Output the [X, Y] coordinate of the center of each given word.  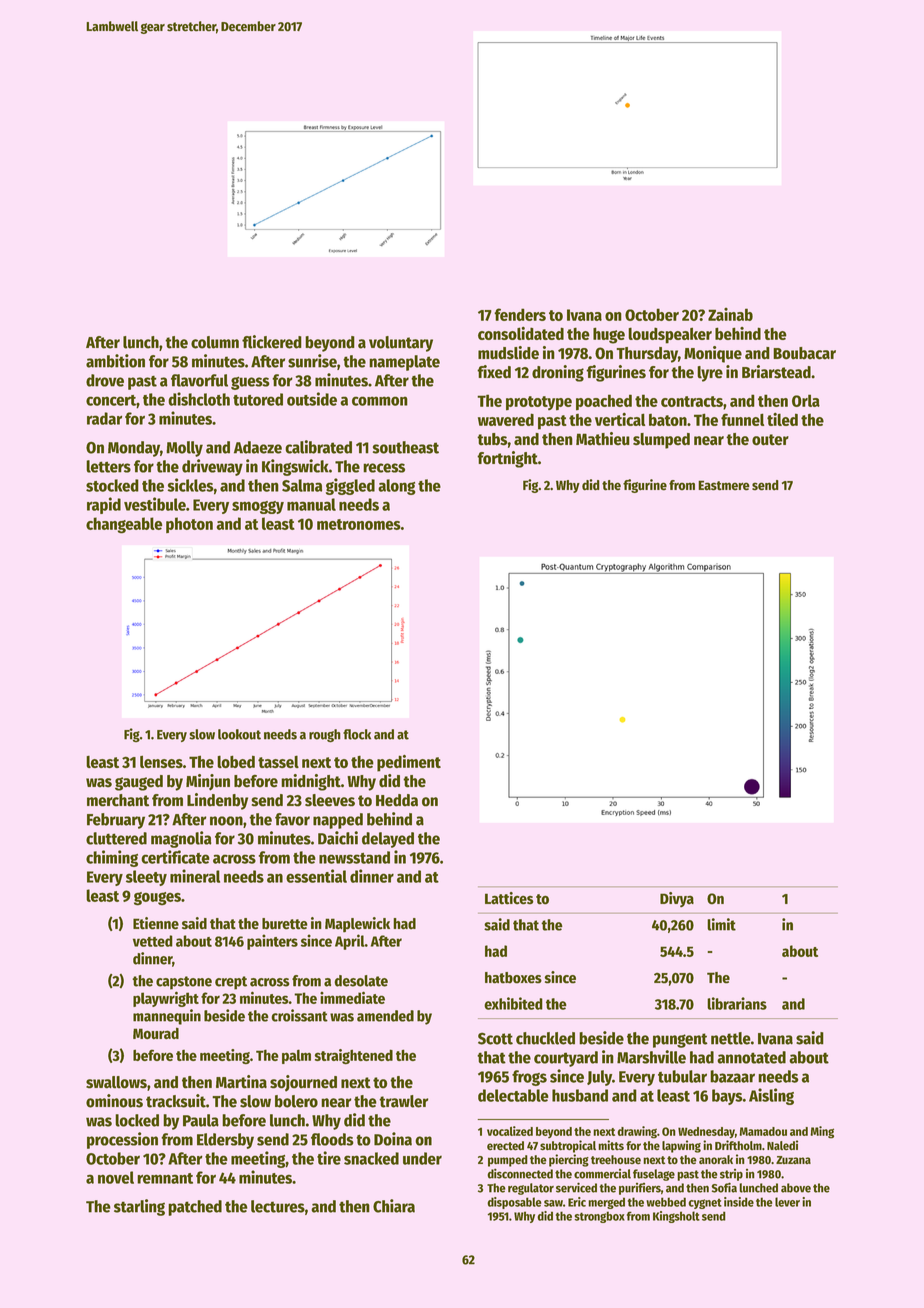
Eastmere [724, 485]
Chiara [394, 1206]
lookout [239, 734]
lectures [278, 1206]
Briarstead [776, 372]
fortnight [507, 459]
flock [357, 734]
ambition [115, 361]
